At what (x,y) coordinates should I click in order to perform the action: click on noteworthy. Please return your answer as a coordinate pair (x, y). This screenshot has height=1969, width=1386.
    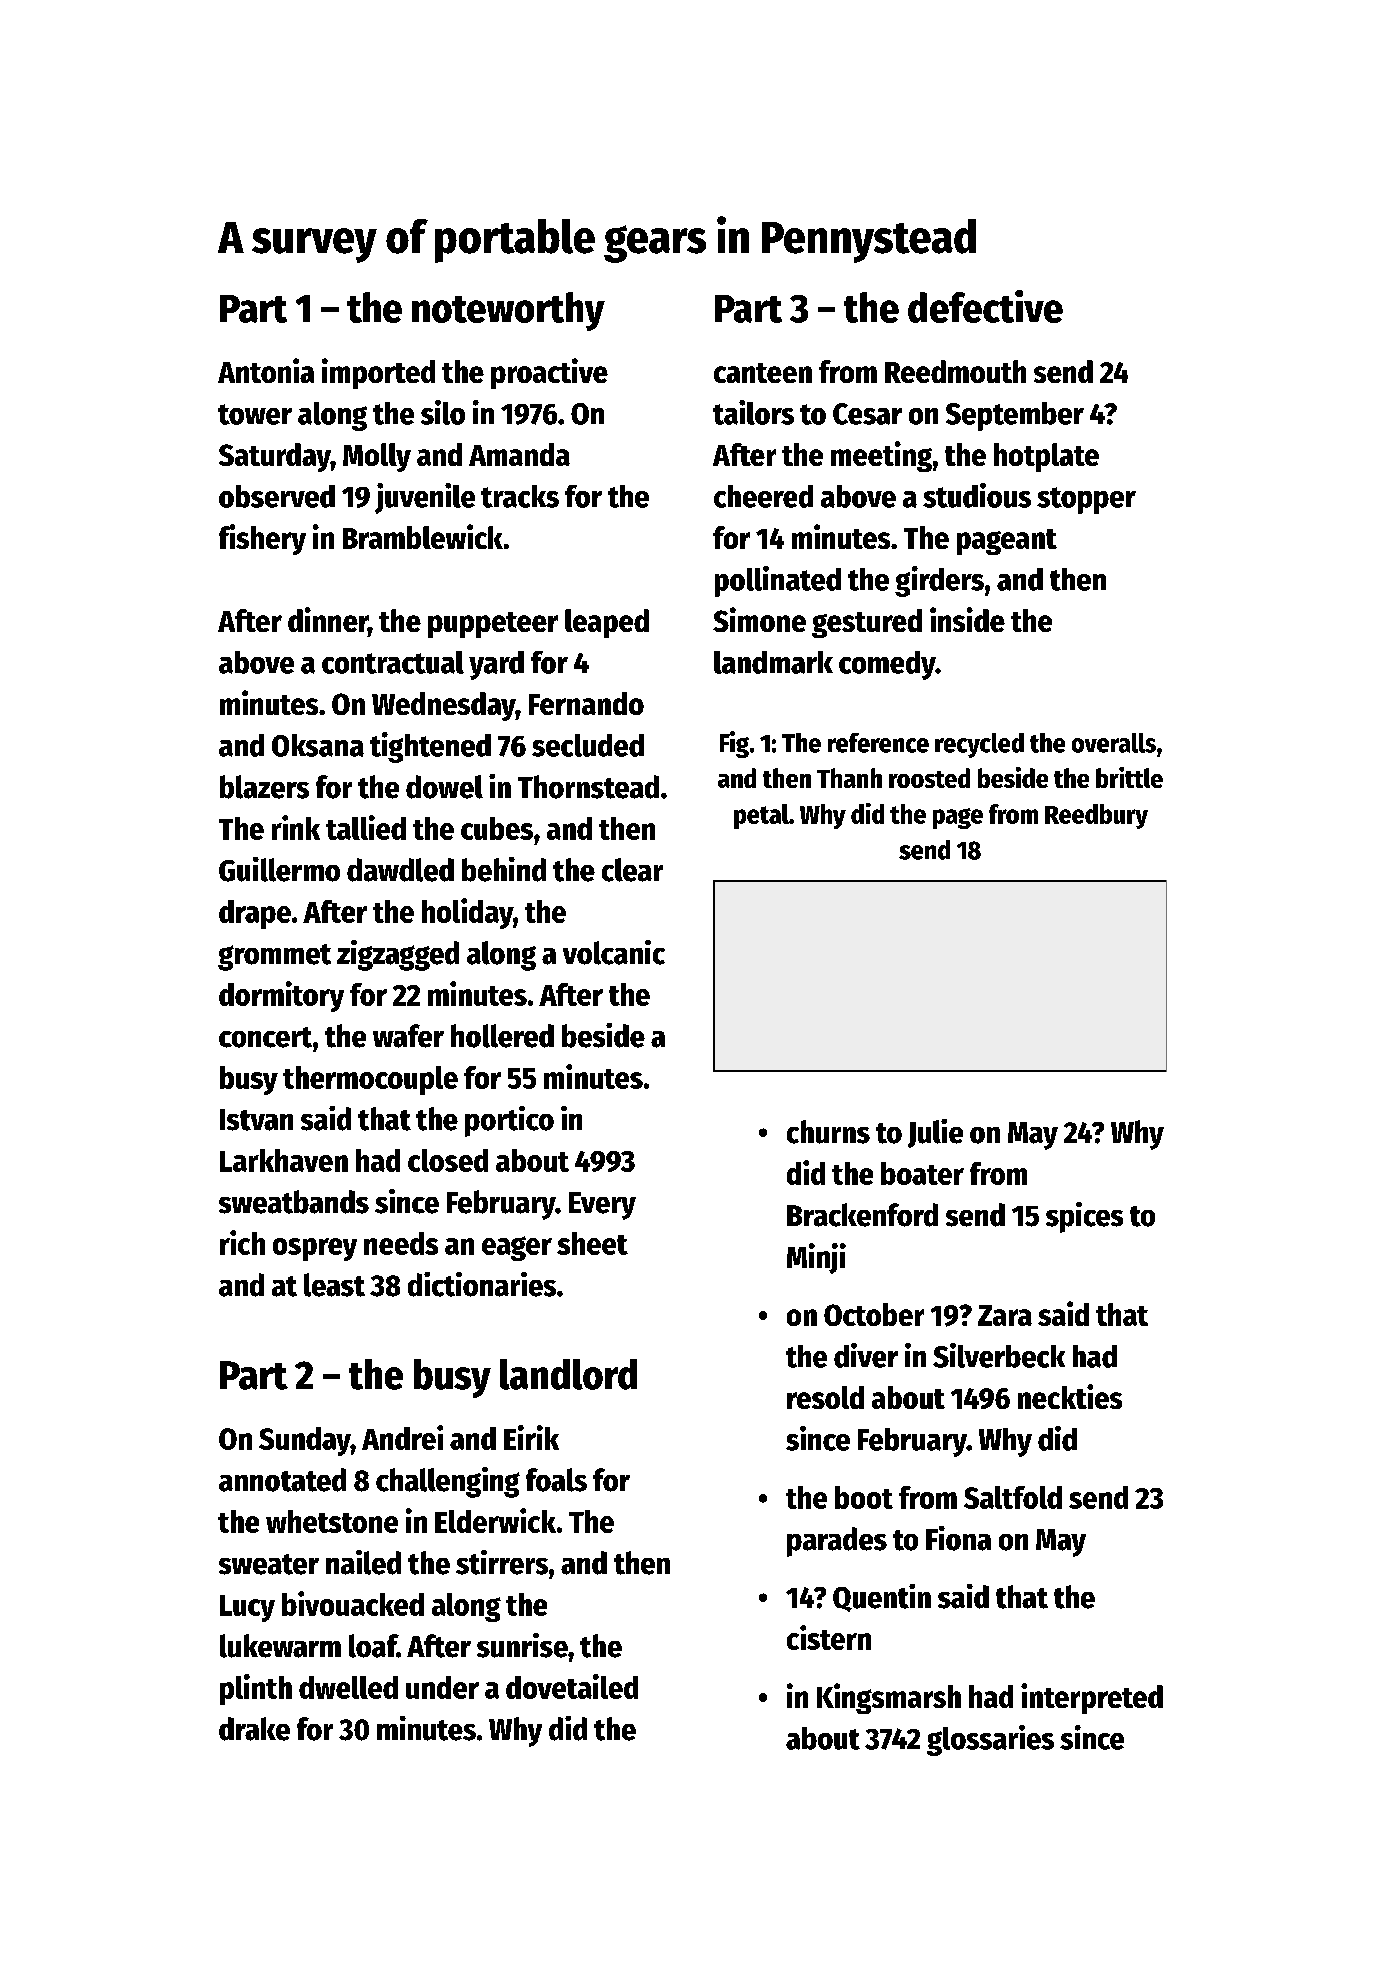
    Looking at the image, I should click on (508, 311).
